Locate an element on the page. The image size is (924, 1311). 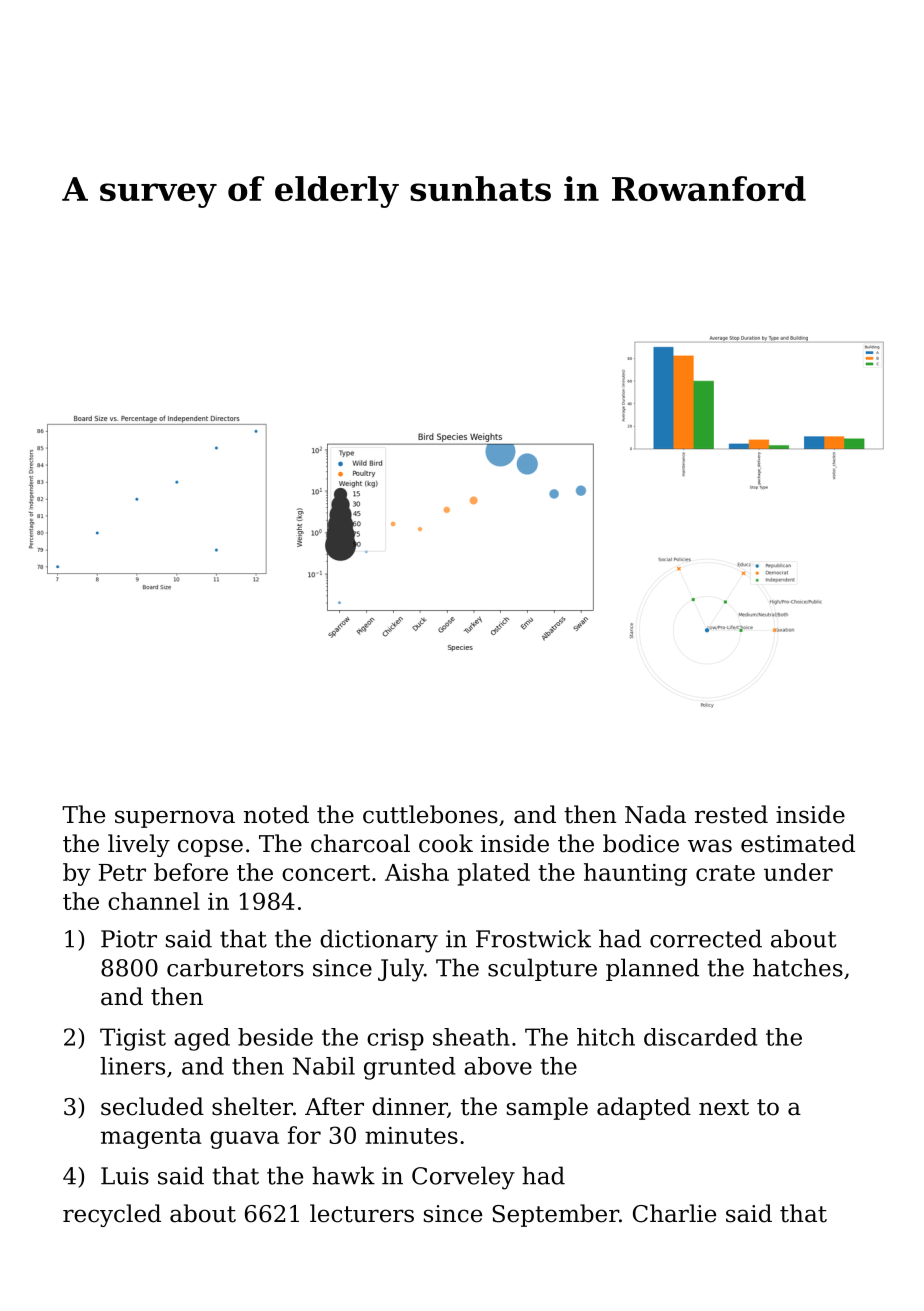
Charlie is located at coordinates (674, 1213).
